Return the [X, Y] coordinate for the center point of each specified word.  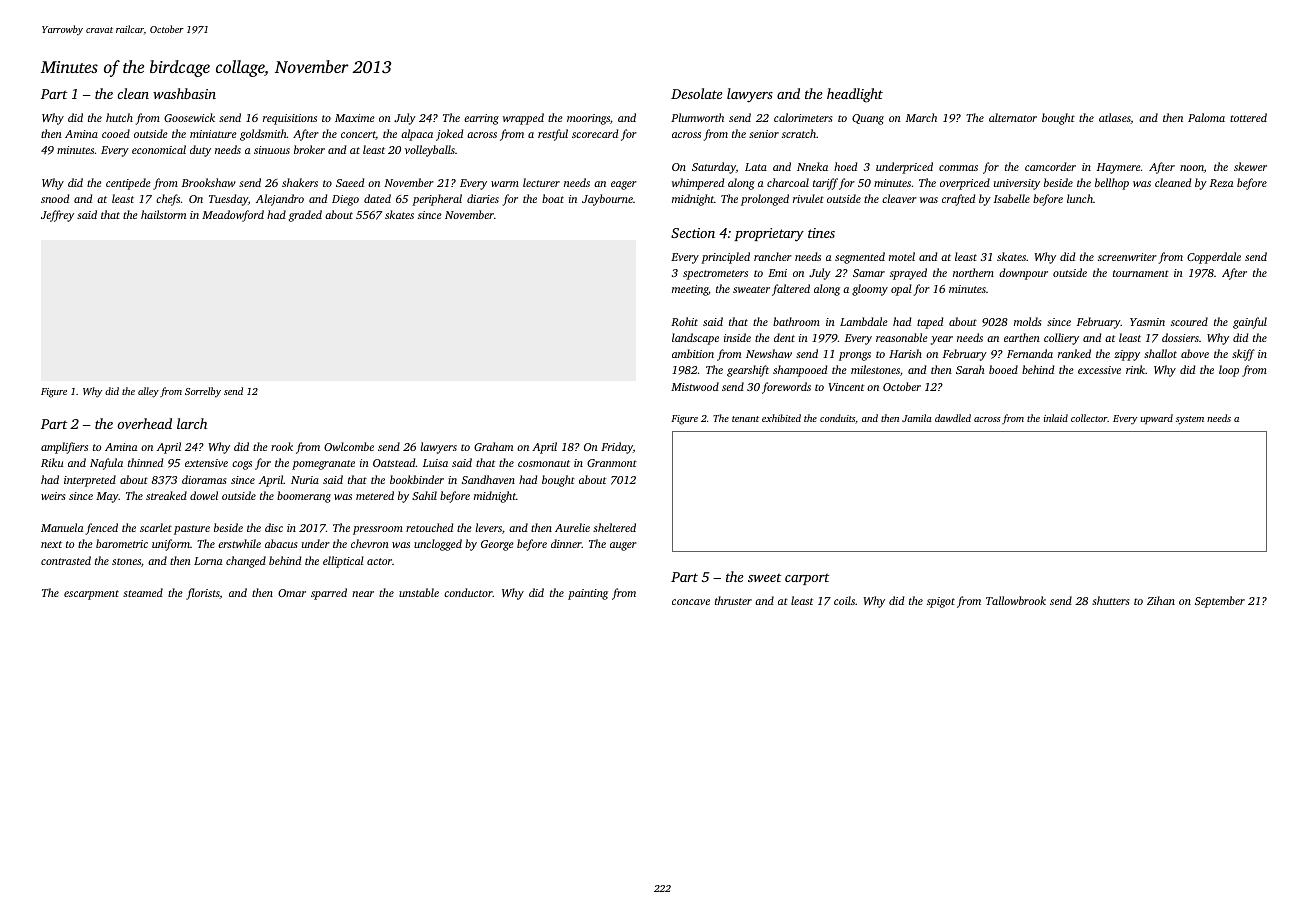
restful [553, 135]
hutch [119, 117]
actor [379, 561]
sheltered [614, 527]
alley [148, 392]
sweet [764, 577]
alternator [1013, 117]
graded [305, 216]
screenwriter [1127, 257]
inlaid [1056, 418]
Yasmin [1147, 322]
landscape [695, 339]
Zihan [1161, 600]
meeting [690, 290]
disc [274, 527]
